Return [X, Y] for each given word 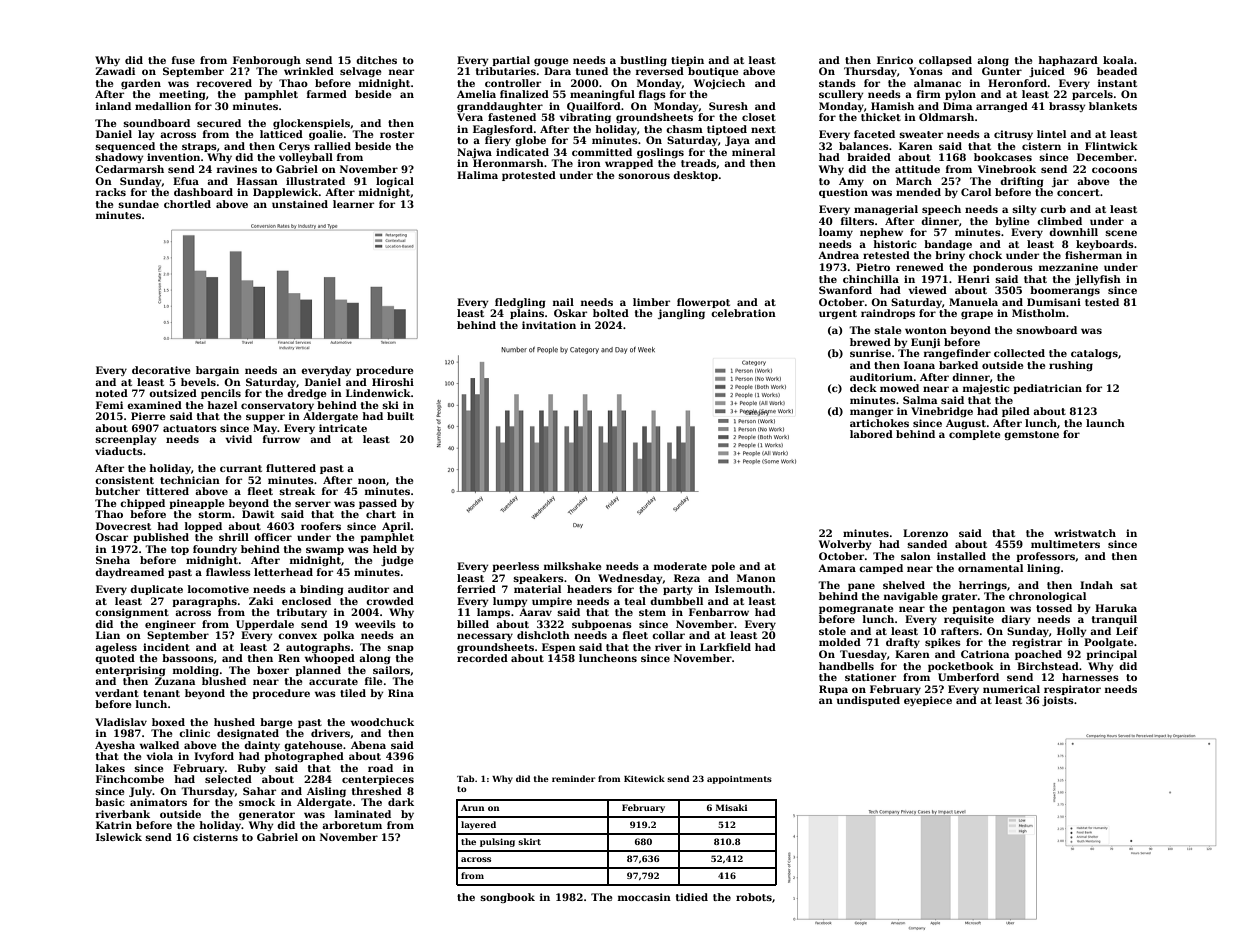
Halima [477, 175]
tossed [1054, 608]
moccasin [644, 897]
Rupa [833, 690]
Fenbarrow [719, 612]
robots [754, 897]
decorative [161, 370]
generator [267, 815]
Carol [976, 192]
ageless [116, 648]
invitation [549, 325]
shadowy [119, 158]
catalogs [1094, 354]
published [161, 538]
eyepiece [928, 701]
